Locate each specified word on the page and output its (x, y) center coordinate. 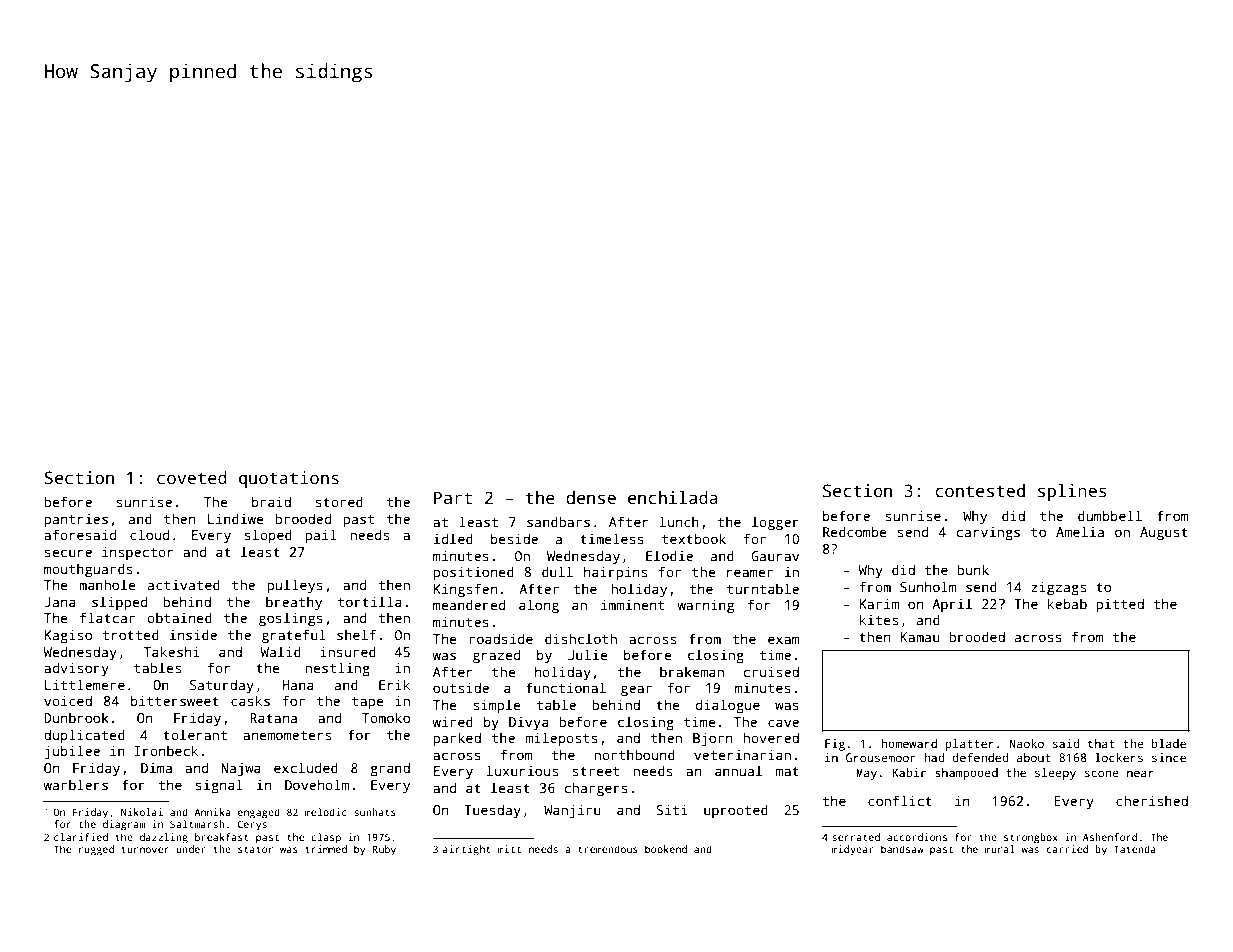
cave (783, 723)
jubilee (72, 752)
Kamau (920, 637)
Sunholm (928, 586)
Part (453, 498)
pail (321, 536)
